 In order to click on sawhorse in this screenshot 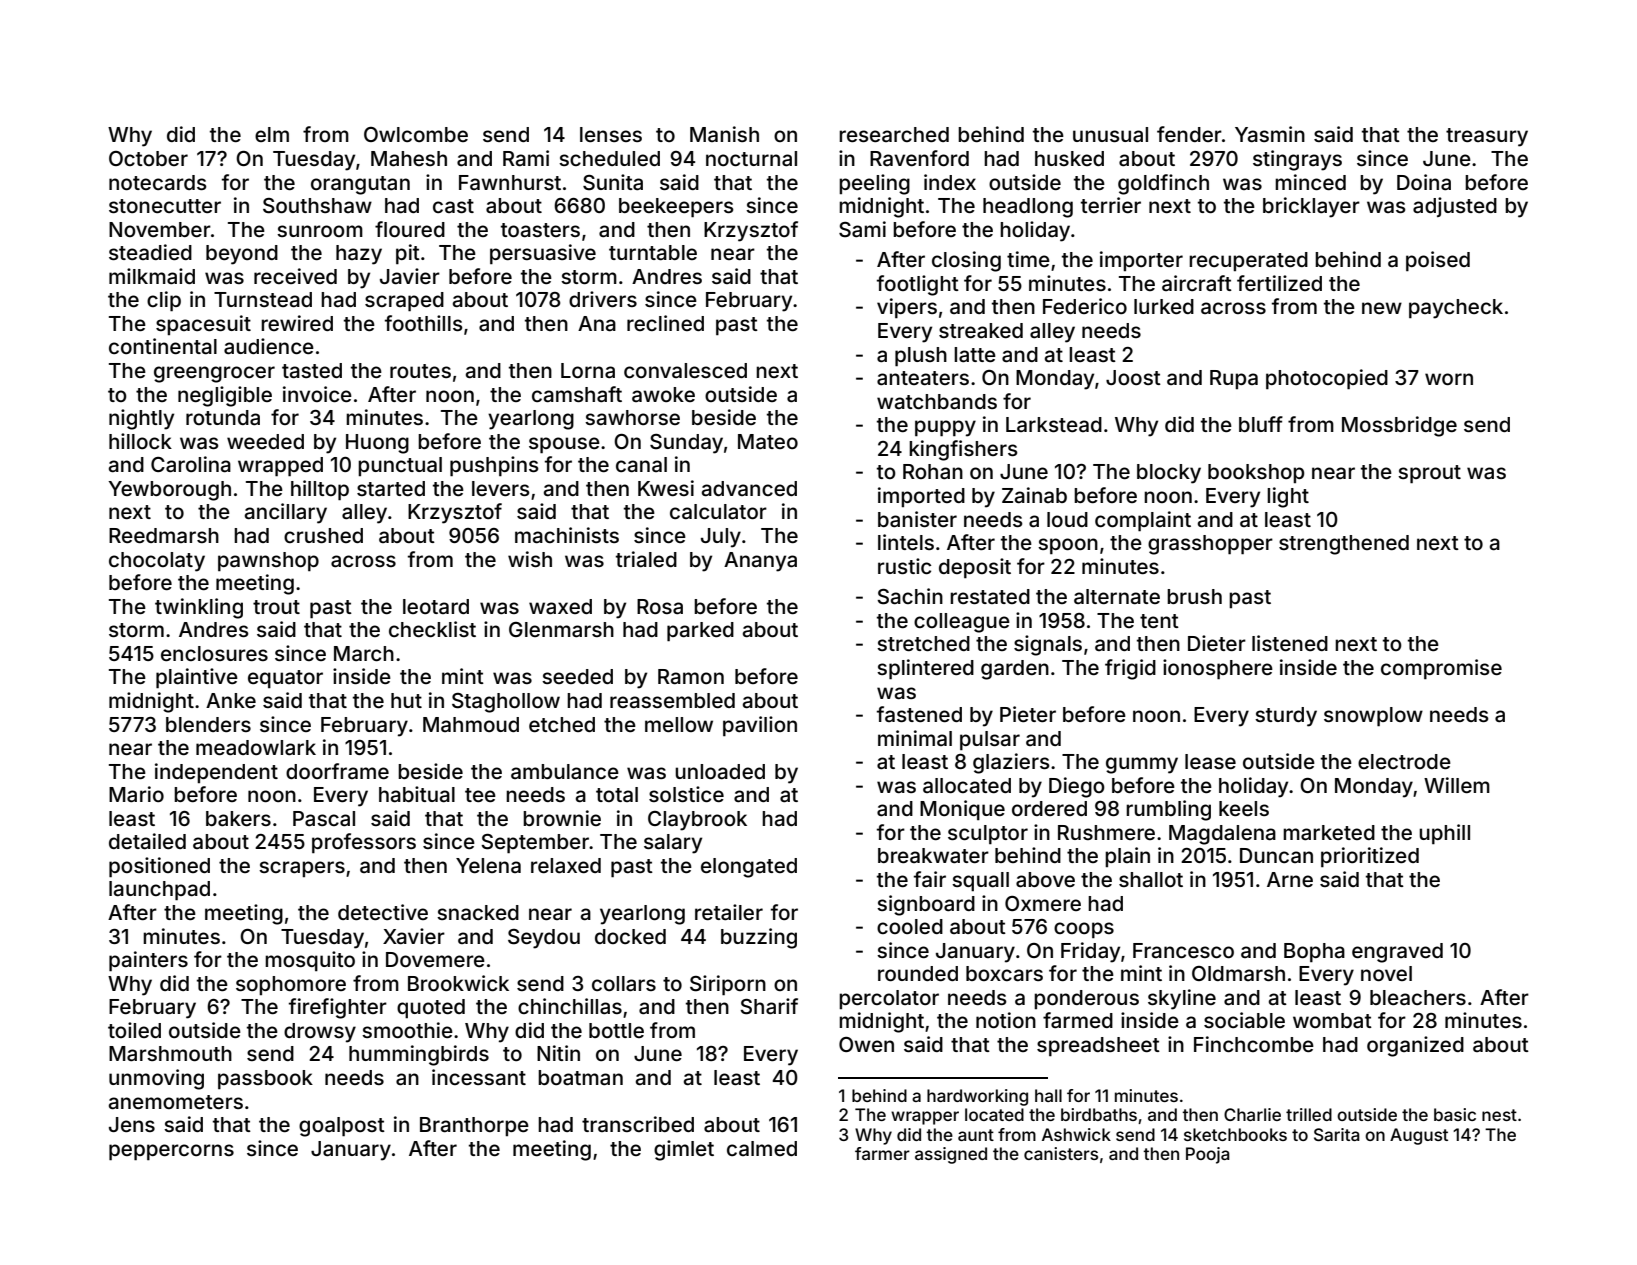, I will do `click(632, 417)`.
